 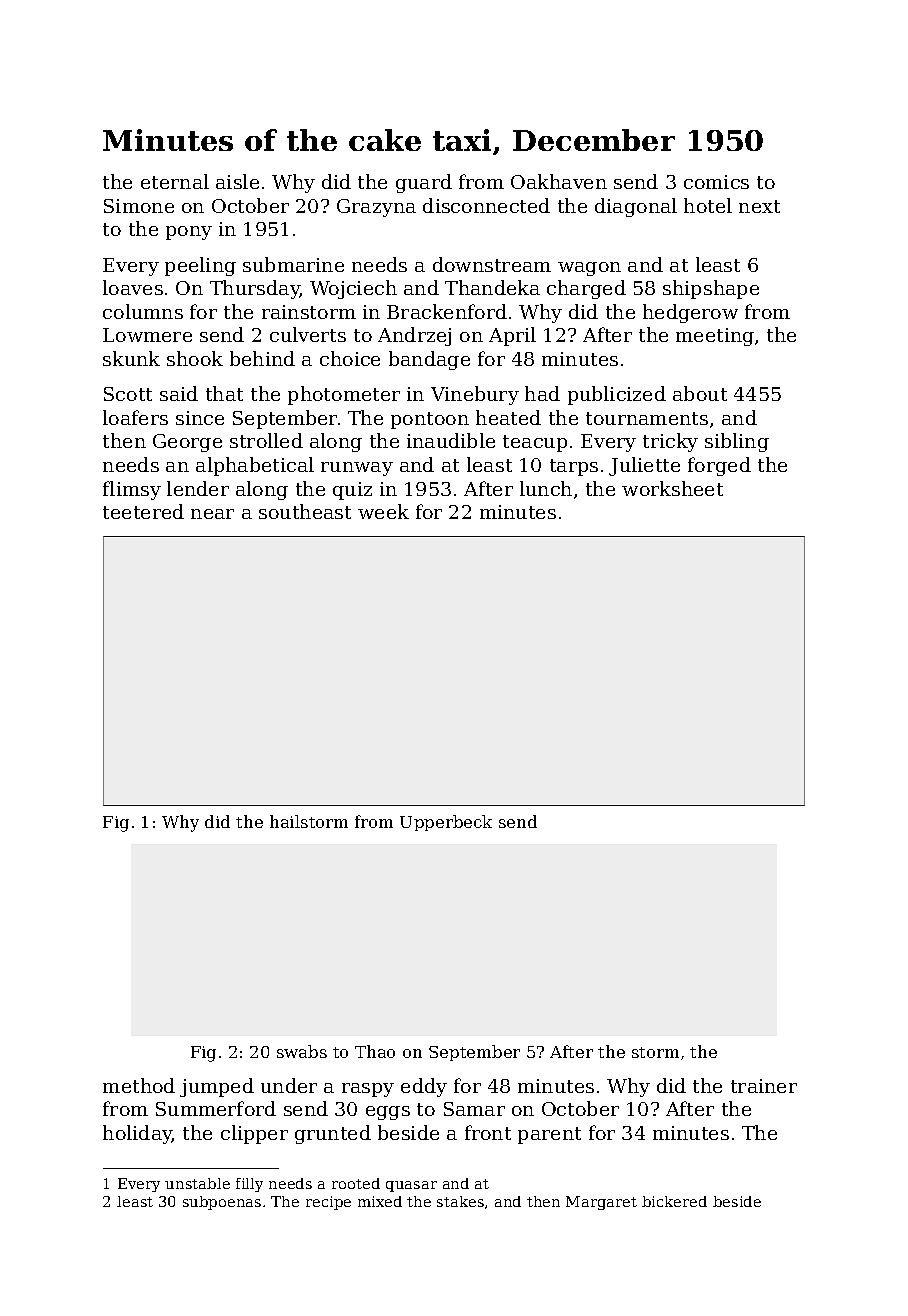 What do you see at coordinates (711, 289) in the screenshot?
I see `shipshape` at bounding box center [711, 289].
